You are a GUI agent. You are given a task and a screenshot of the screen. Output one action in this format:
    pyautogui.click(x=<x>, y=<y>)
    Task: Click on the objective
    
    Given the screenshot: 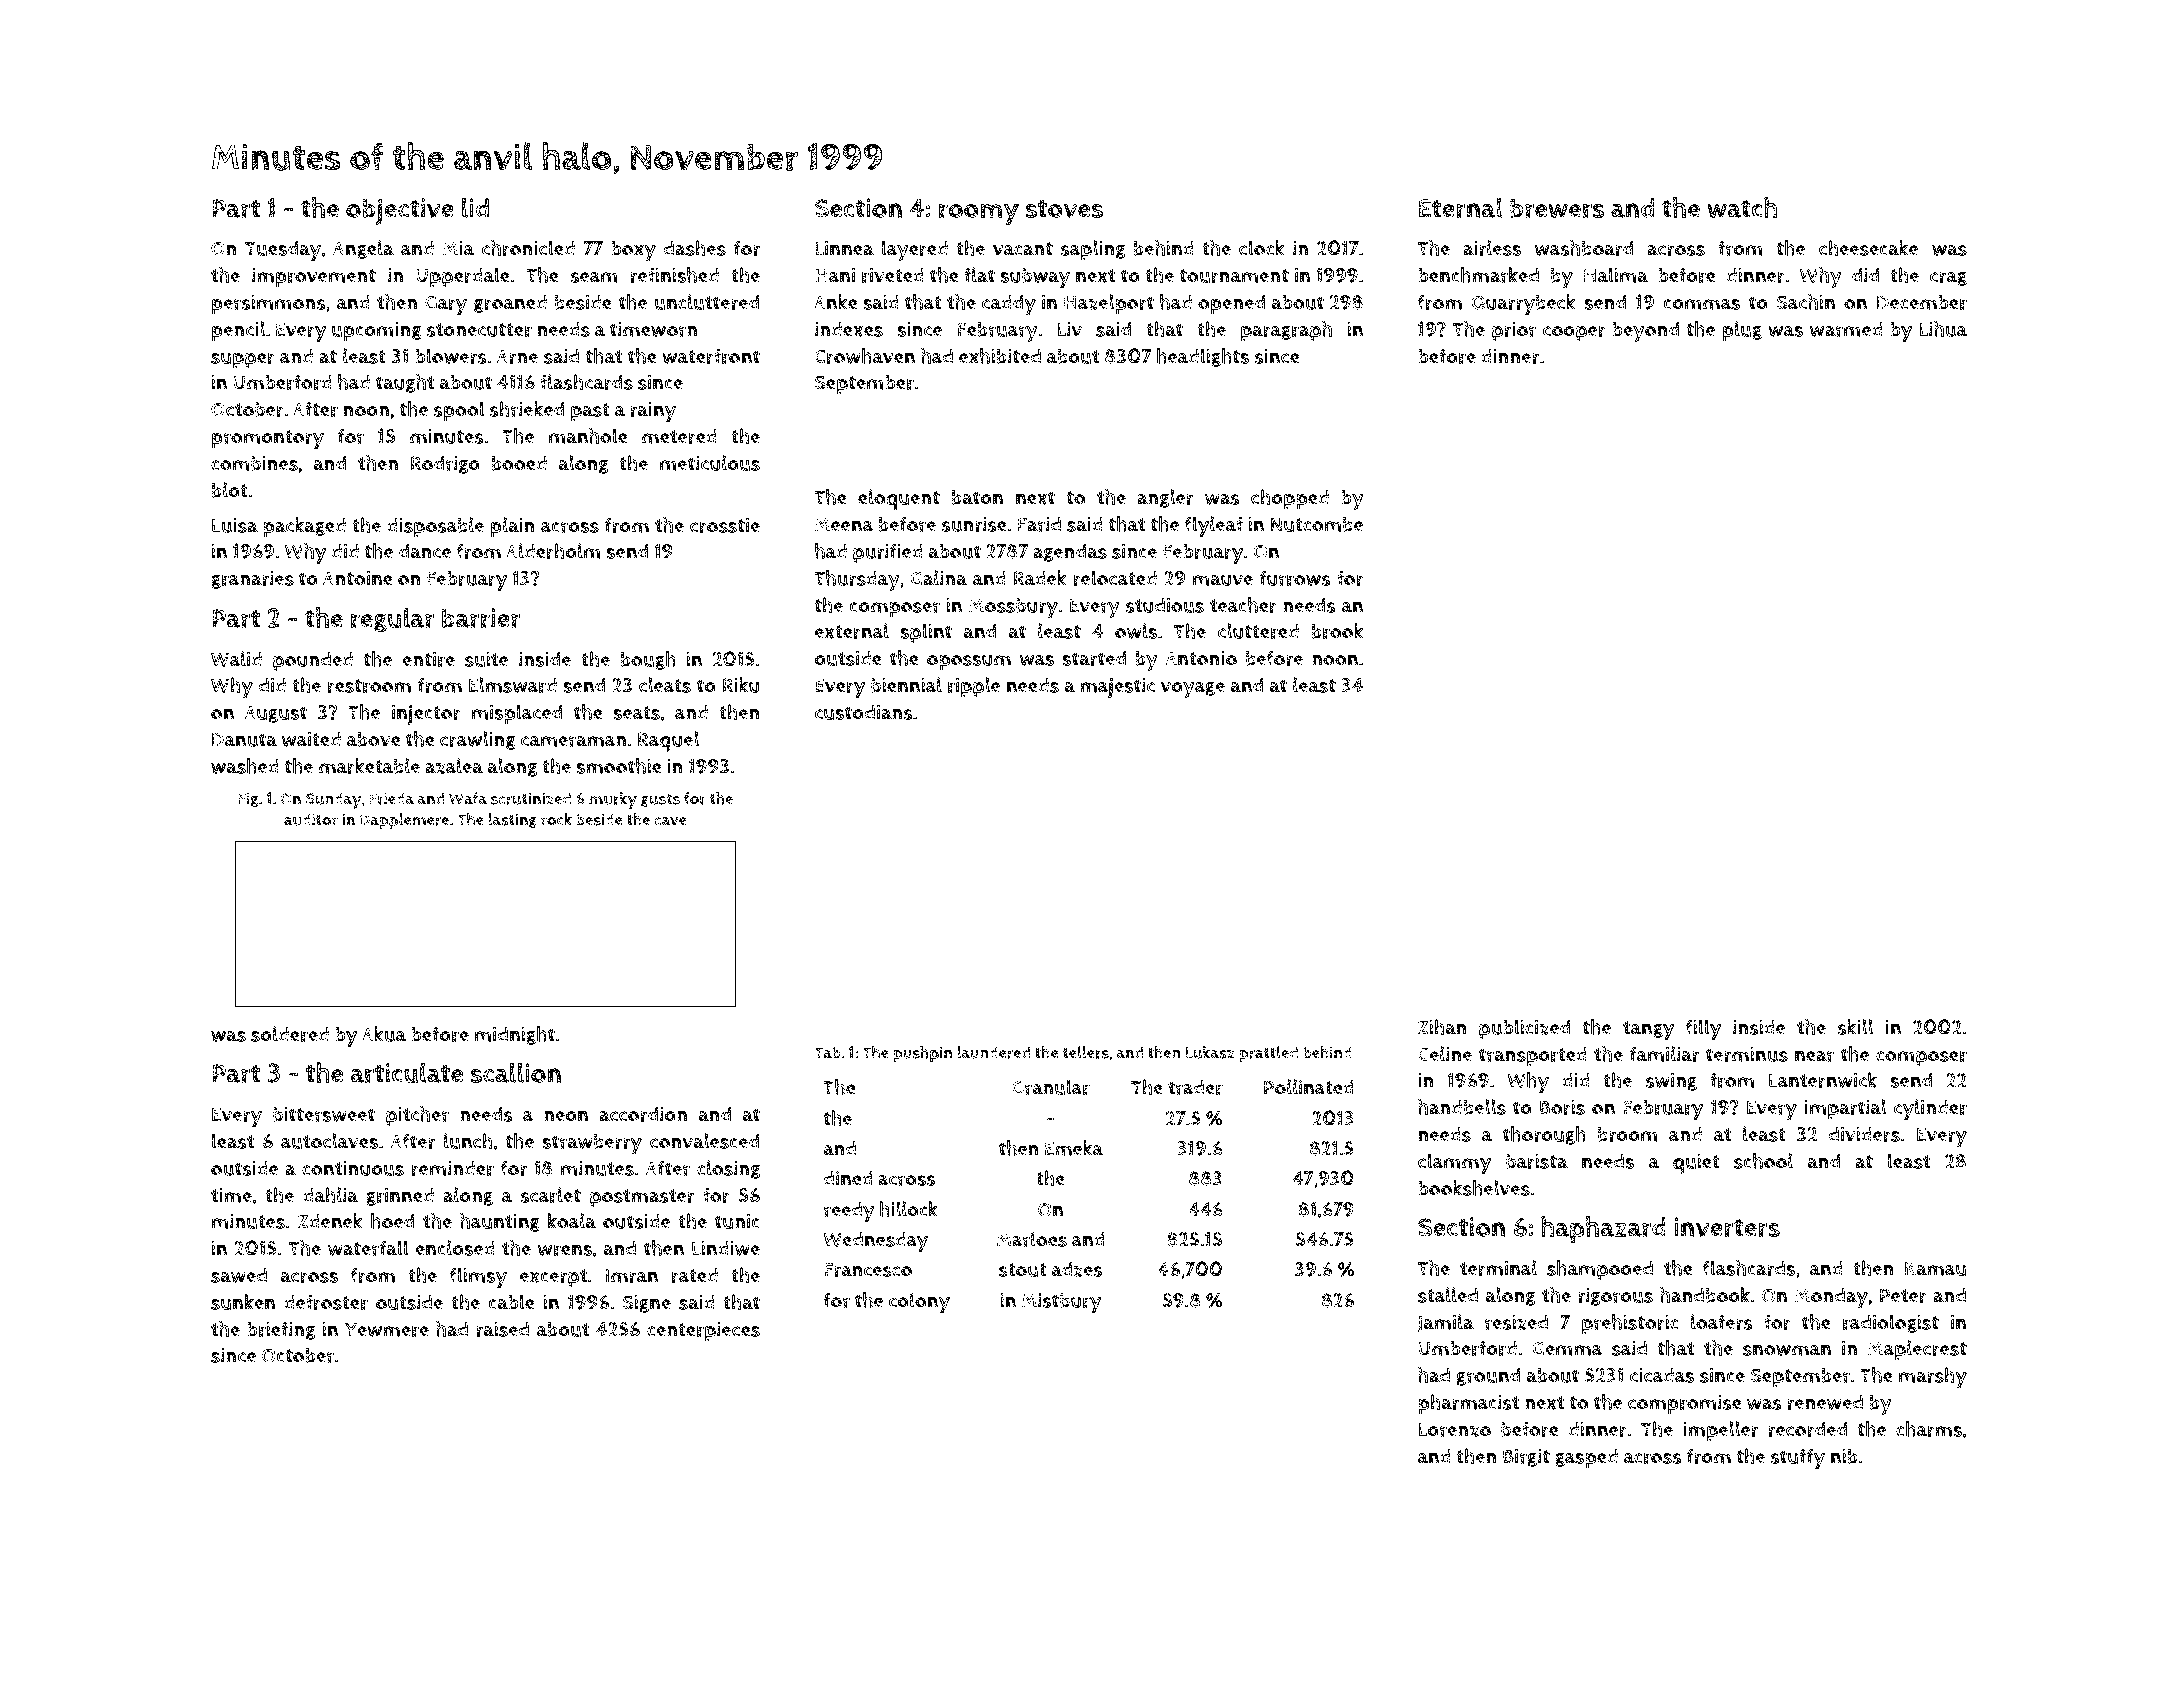 What is the action you would take?
    pyautogui.click(x=400, y=211)
